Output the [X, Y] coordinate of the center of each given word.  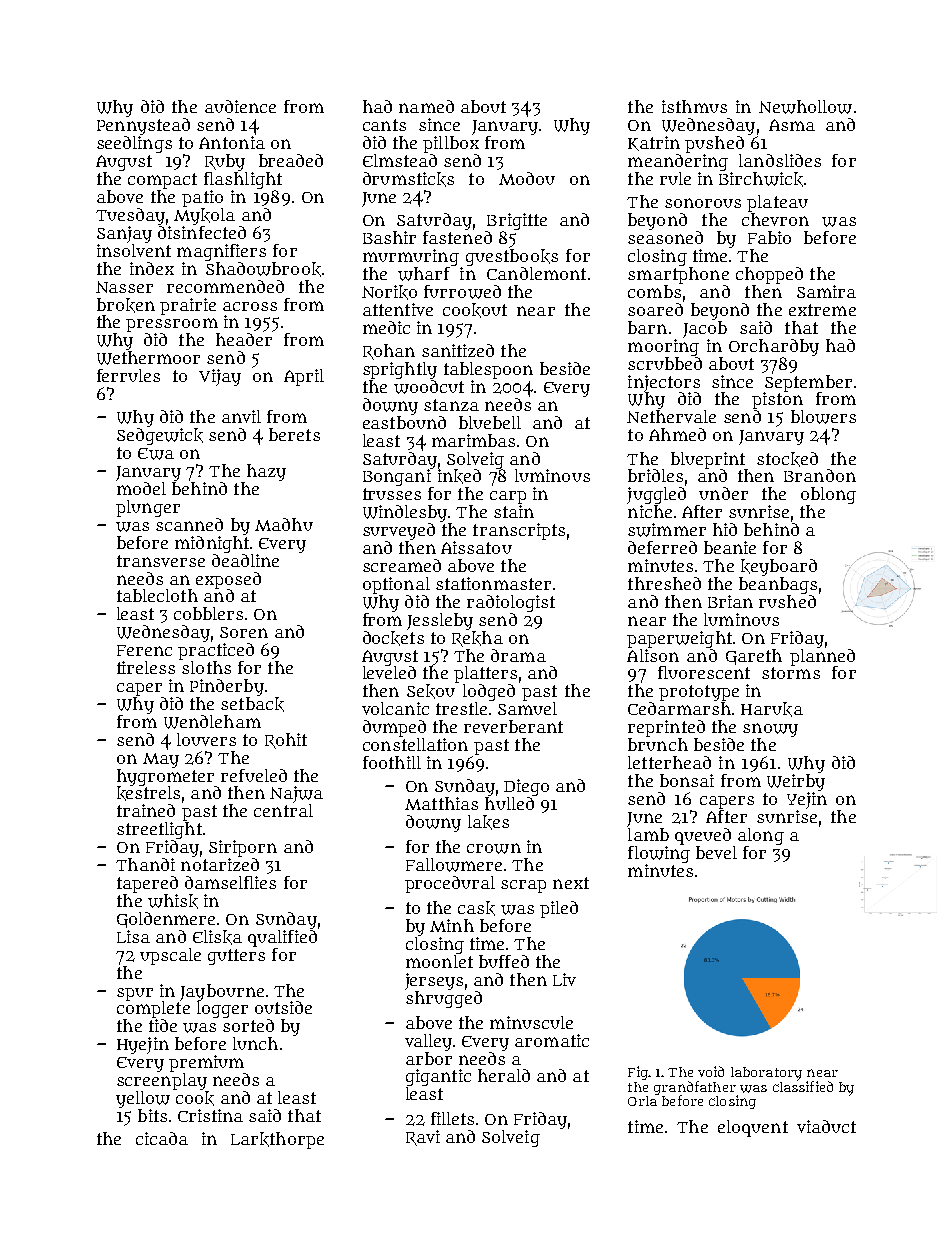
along [761, 836]
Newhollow [805, 107]
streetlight [159, 830]
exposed [228, 580]
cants [384, 125]
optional [396, 585]
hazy [266, 472]
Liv [564, 979]
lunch [255, 1043]
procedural [450, 884]
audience [240, 106]
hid [725, 529]
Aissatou [476, 547]
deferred [662, 547]
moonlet [439, 961]
